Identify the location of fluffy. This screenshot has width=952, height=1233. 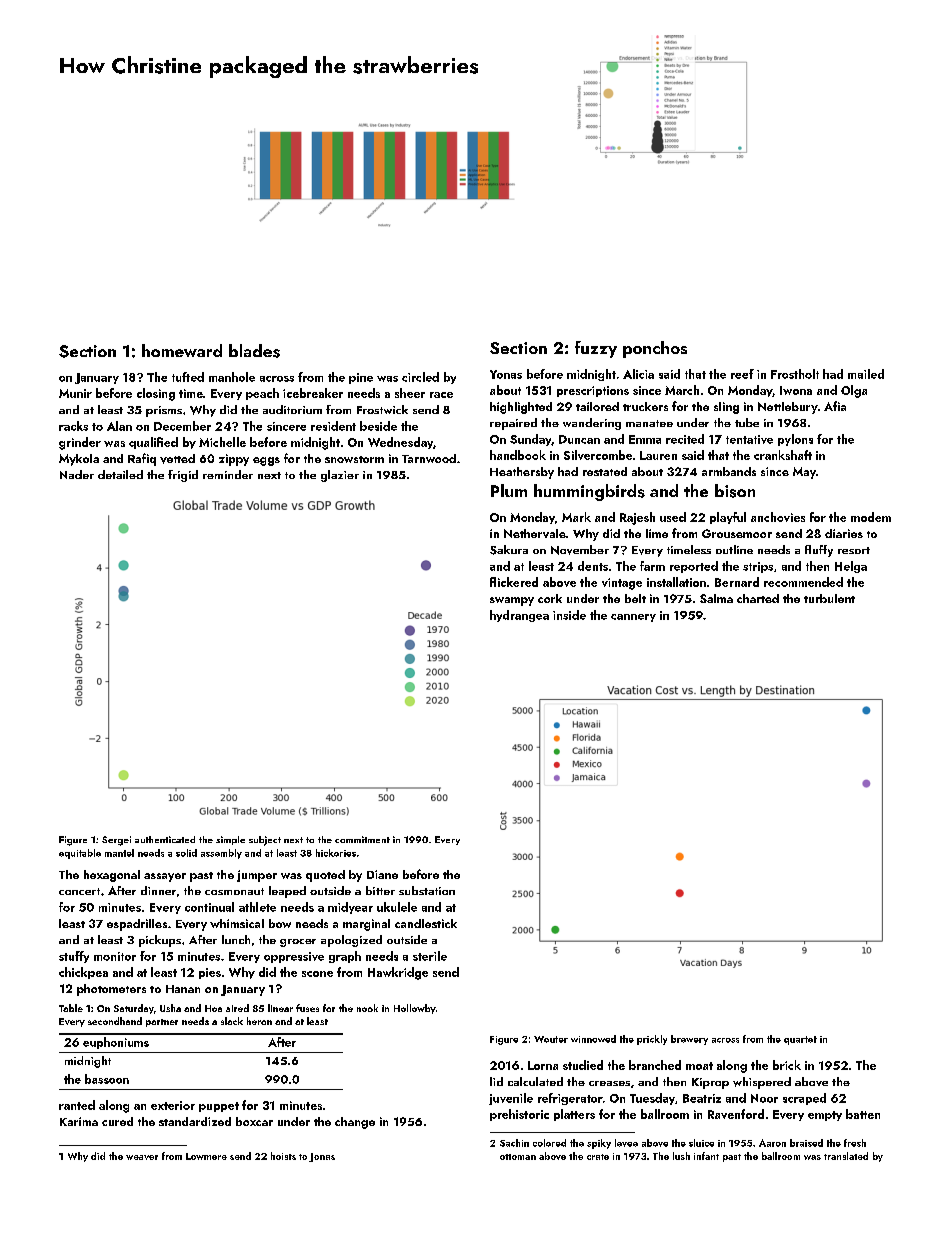
(819, 551).
